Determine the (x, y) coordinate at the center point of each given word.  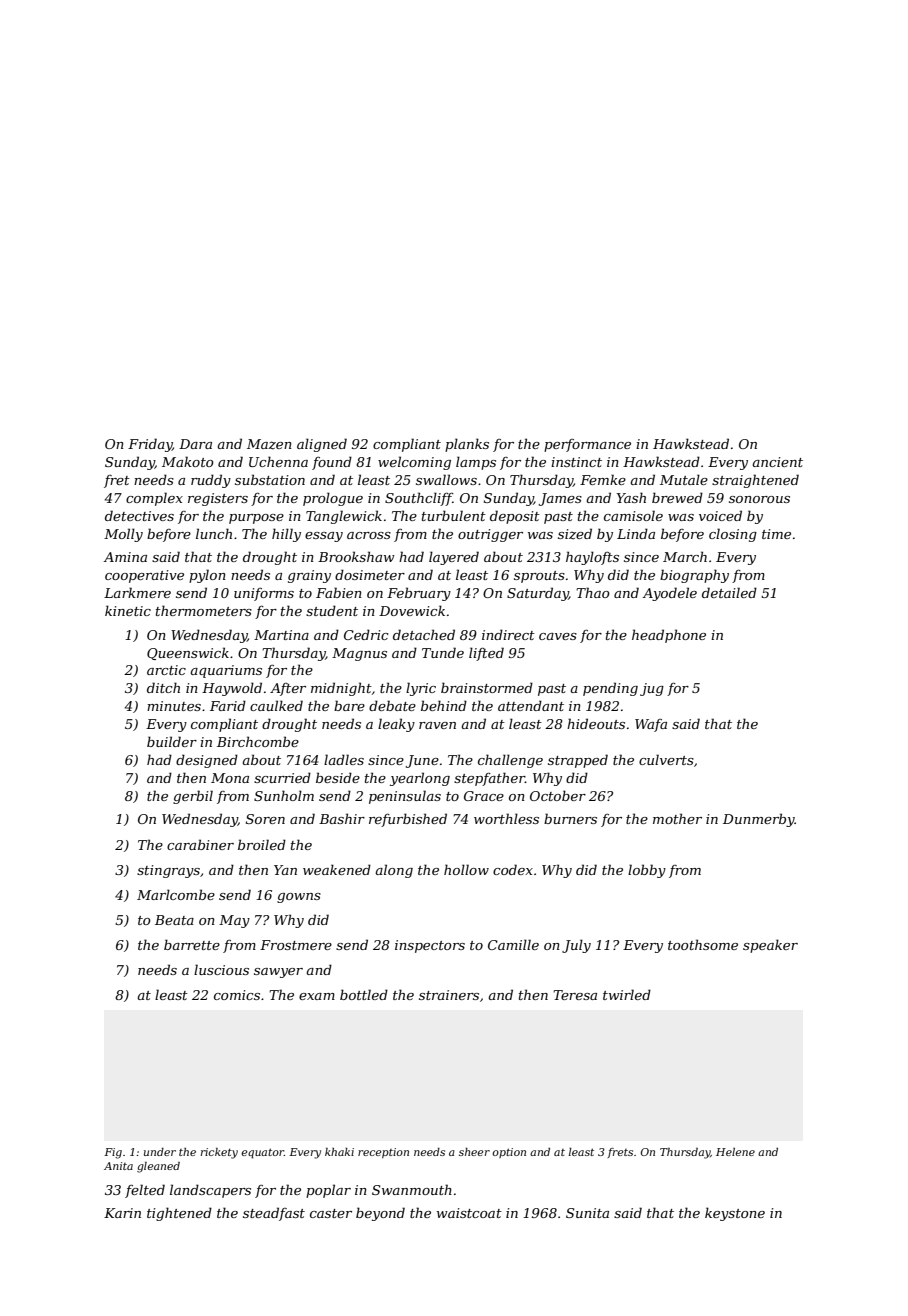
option (509, 1153)
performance (587, 445)
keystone (735, 1214)
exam (317, 996)
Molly (123, 535)
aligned (322, 445)
